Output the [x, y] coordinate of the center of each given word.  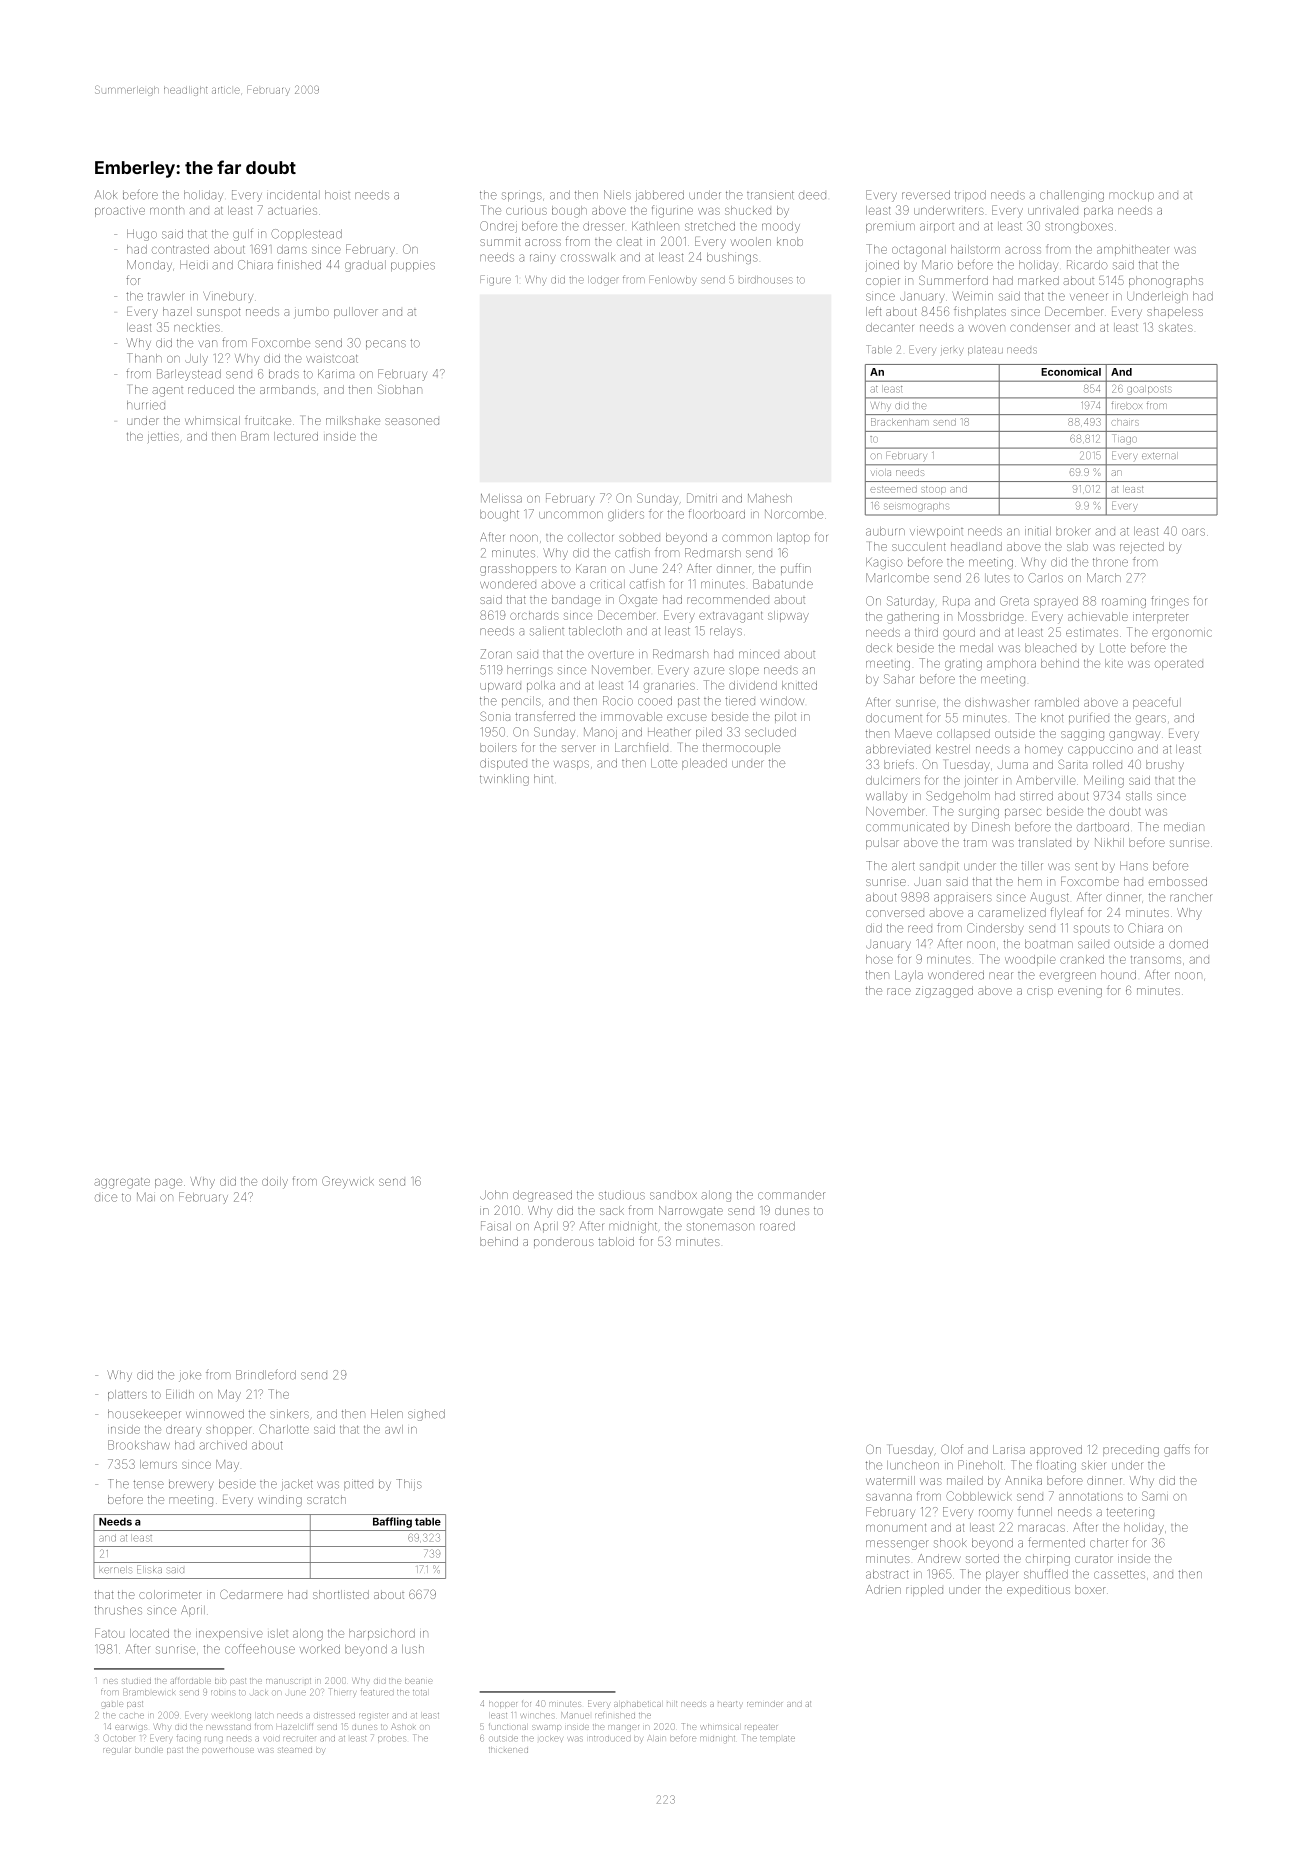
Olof [952, 1449]
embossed [1178, 881]
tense [148, 1484]
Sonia [495, 716]
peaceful [1157, 703]
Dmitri [702, 498]
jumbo [311, 313]
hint [543, 778]
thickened [508, 1750]
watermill [890, 1480]
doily [275, 1183]
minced [759, 654]
